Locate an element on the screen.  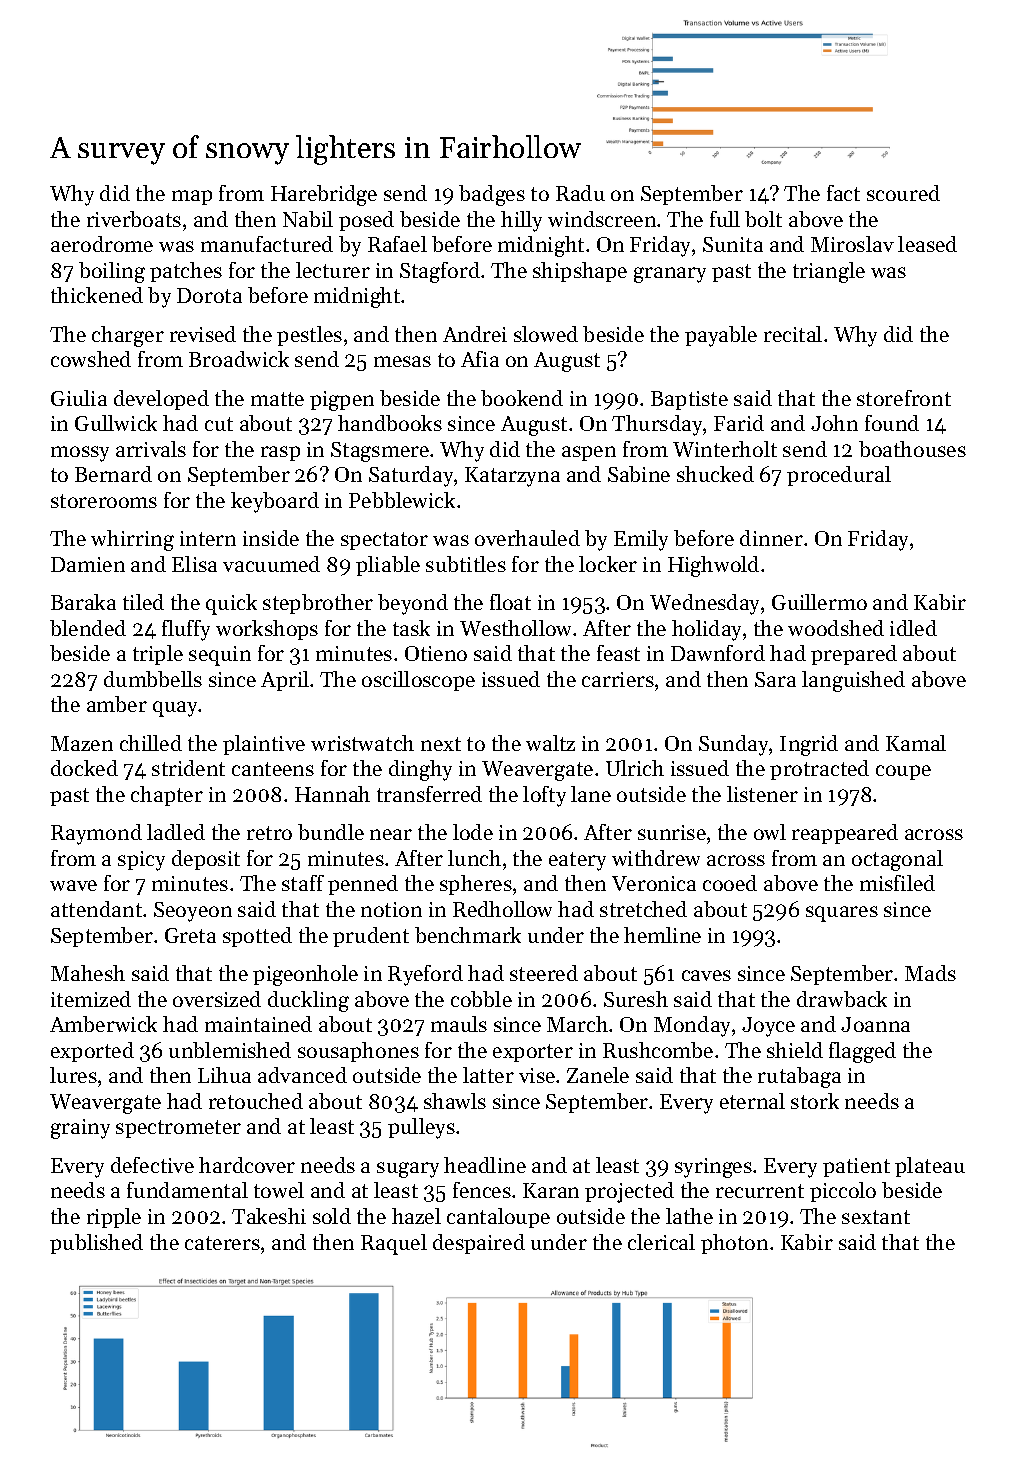
bolt is located at coordinates (763, 219).
